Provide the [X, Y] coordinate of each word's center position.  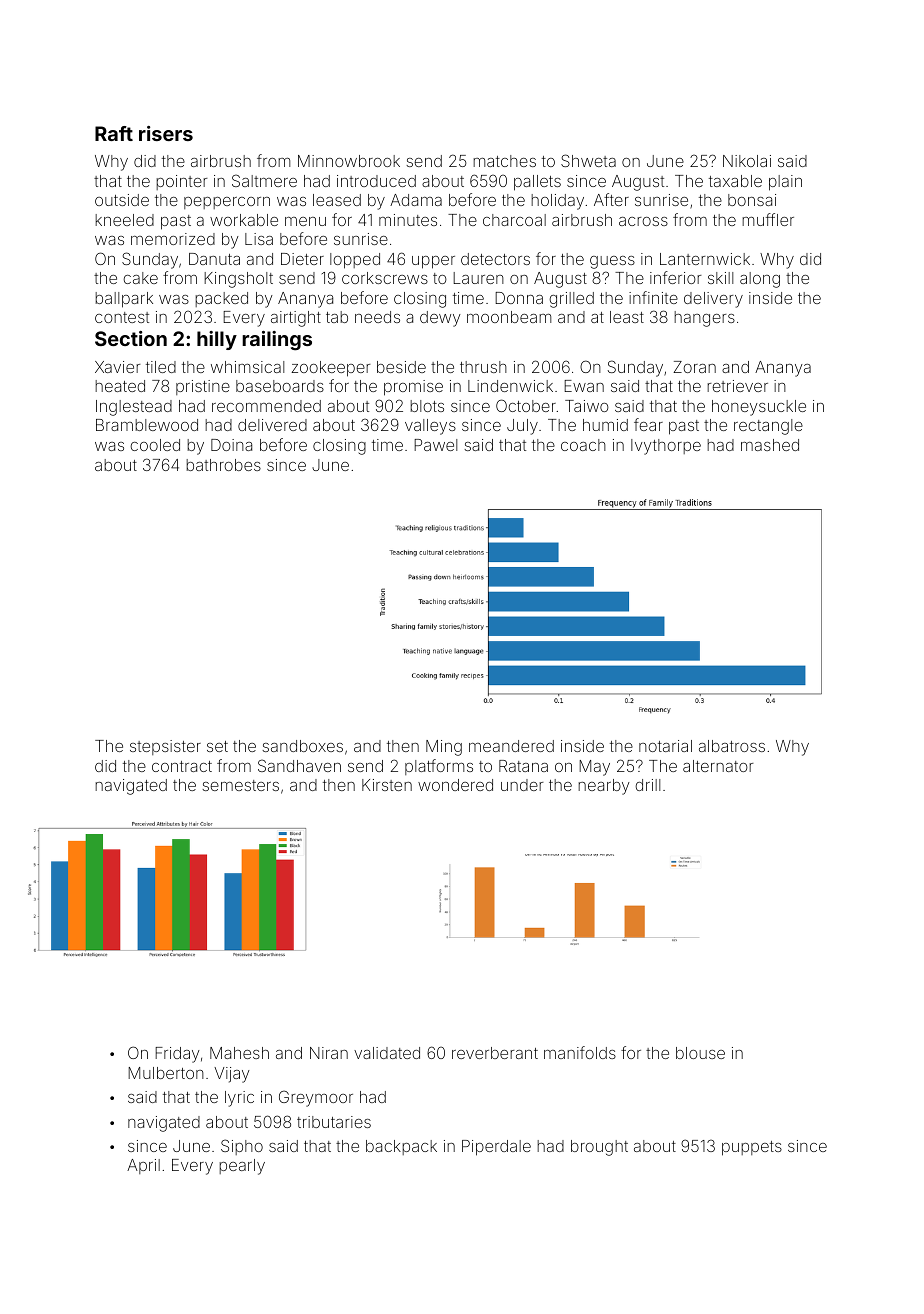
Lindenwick [510, 386]
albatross [732, 746]
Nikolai [747, 161]
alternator [718, 766]
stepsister [165, 747]
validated [387, 1053]
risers [166, 133]
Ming [444, 748]
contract [182, 766]
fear [648, 424]
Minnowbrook [349, 161]
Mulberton [166, 1073]
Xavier [118, 367]
